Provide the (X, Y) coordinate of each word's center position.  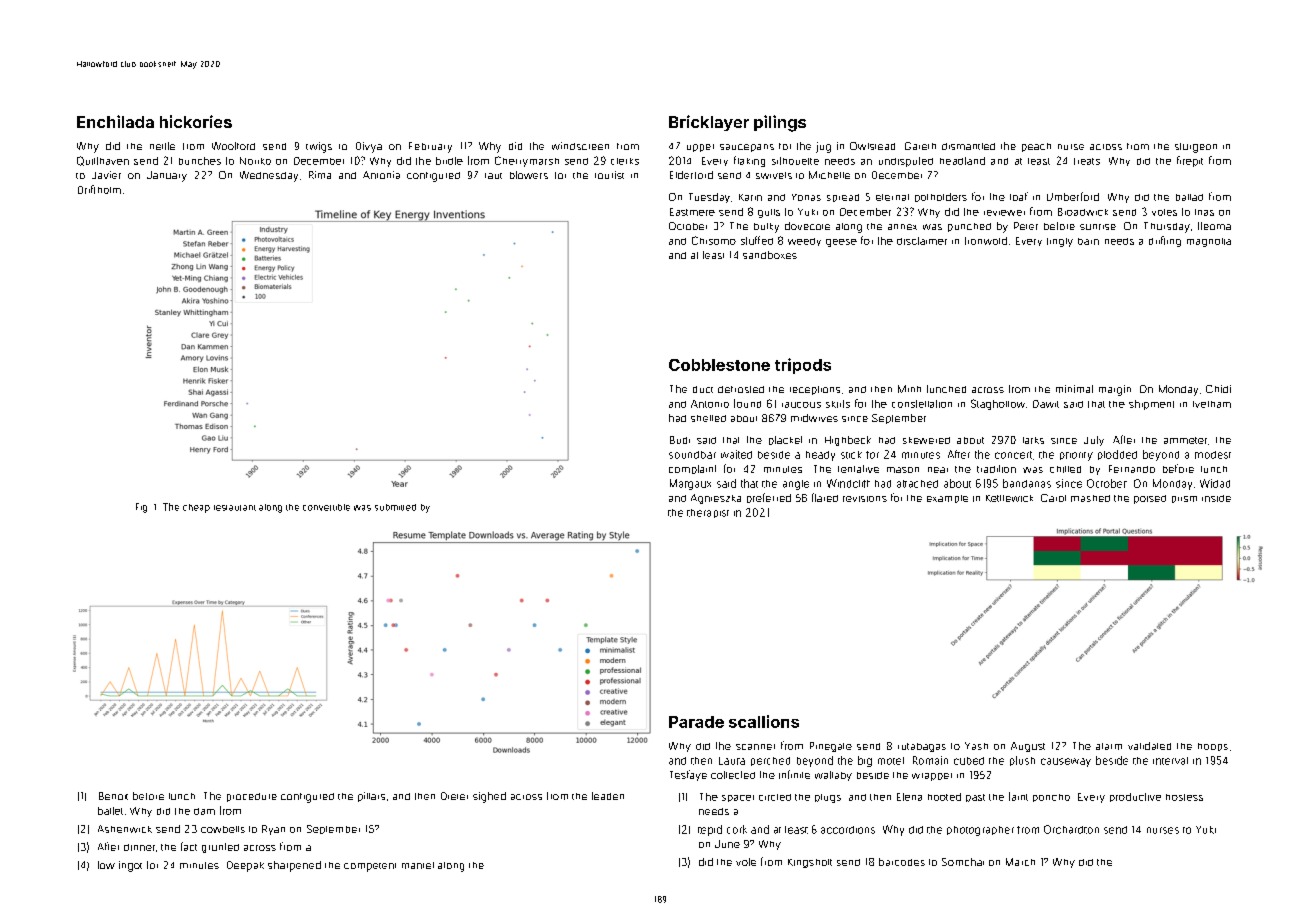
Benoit (113, 796)
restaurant (235, 508)
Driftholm (99, 189)
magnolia (1209, 242)
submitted (395, 507)
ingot (130, 866)
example (947, 499)
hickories (196, 121)
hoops (1213, 747)
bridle (449, 161)
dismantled (968, 146)
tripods (803, 366)
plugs (828, 798)
